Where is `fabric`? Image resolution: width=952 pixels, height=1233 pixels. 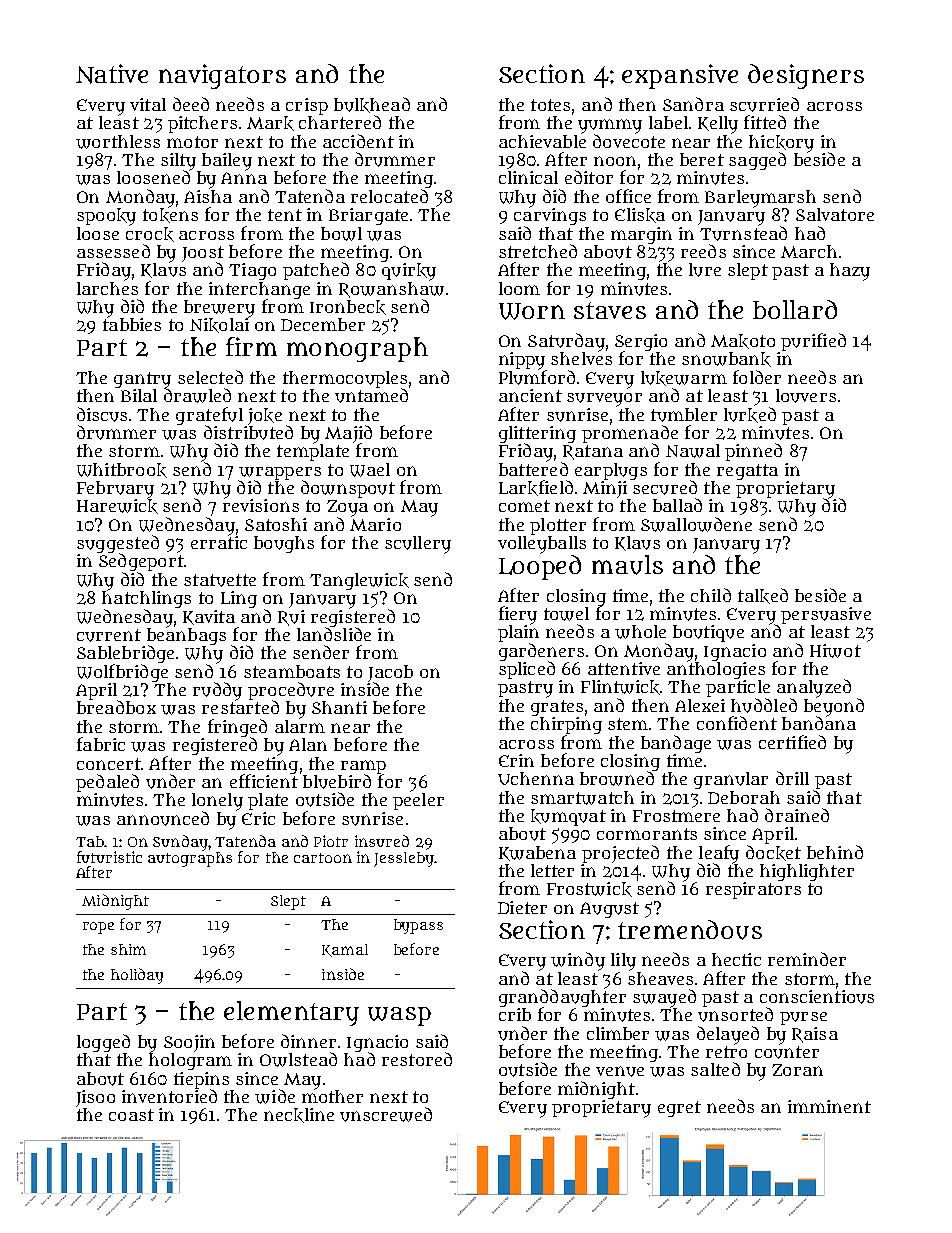
fabric is located at coordinates (101, 744).
